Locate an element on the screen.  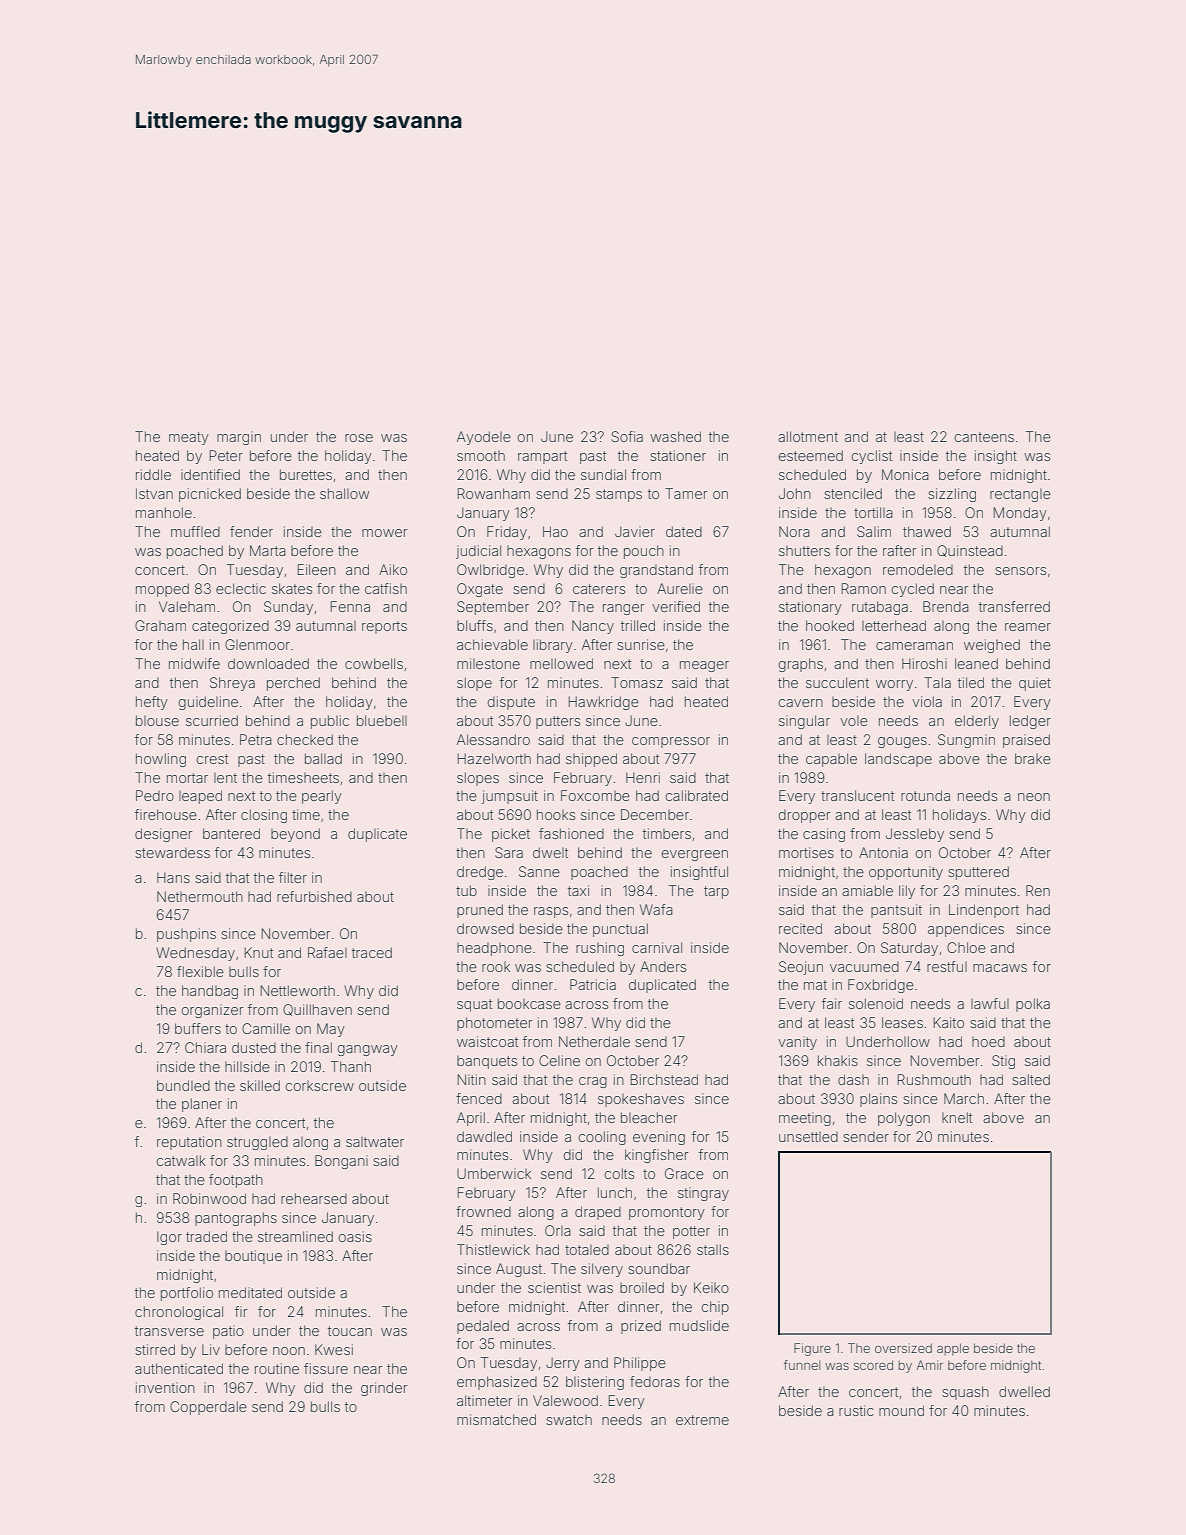
muffled is located at coordinates (195, 531).
